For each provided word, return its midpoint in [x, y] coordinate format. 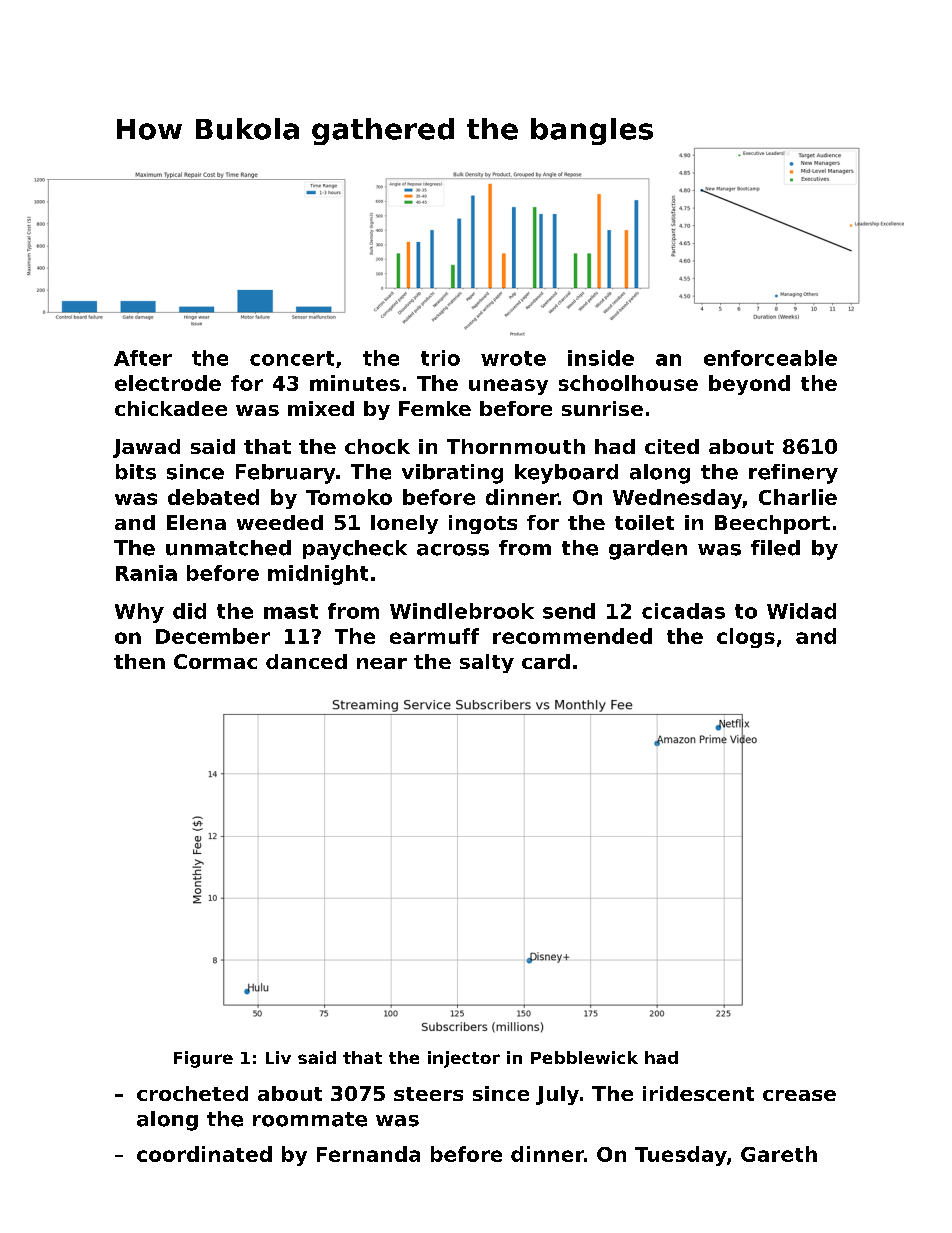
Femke [435, 408]
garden [648, 550]
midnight [318, 575]
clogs [746, 638]
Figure [203, 1059]
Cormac [215, 661]
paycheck [355, 550]
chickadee [171, 408]
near [382, 663]
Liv [278, 1057]
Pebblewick [584, 1057]
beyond [749, 385]
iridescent [698, 1093]
